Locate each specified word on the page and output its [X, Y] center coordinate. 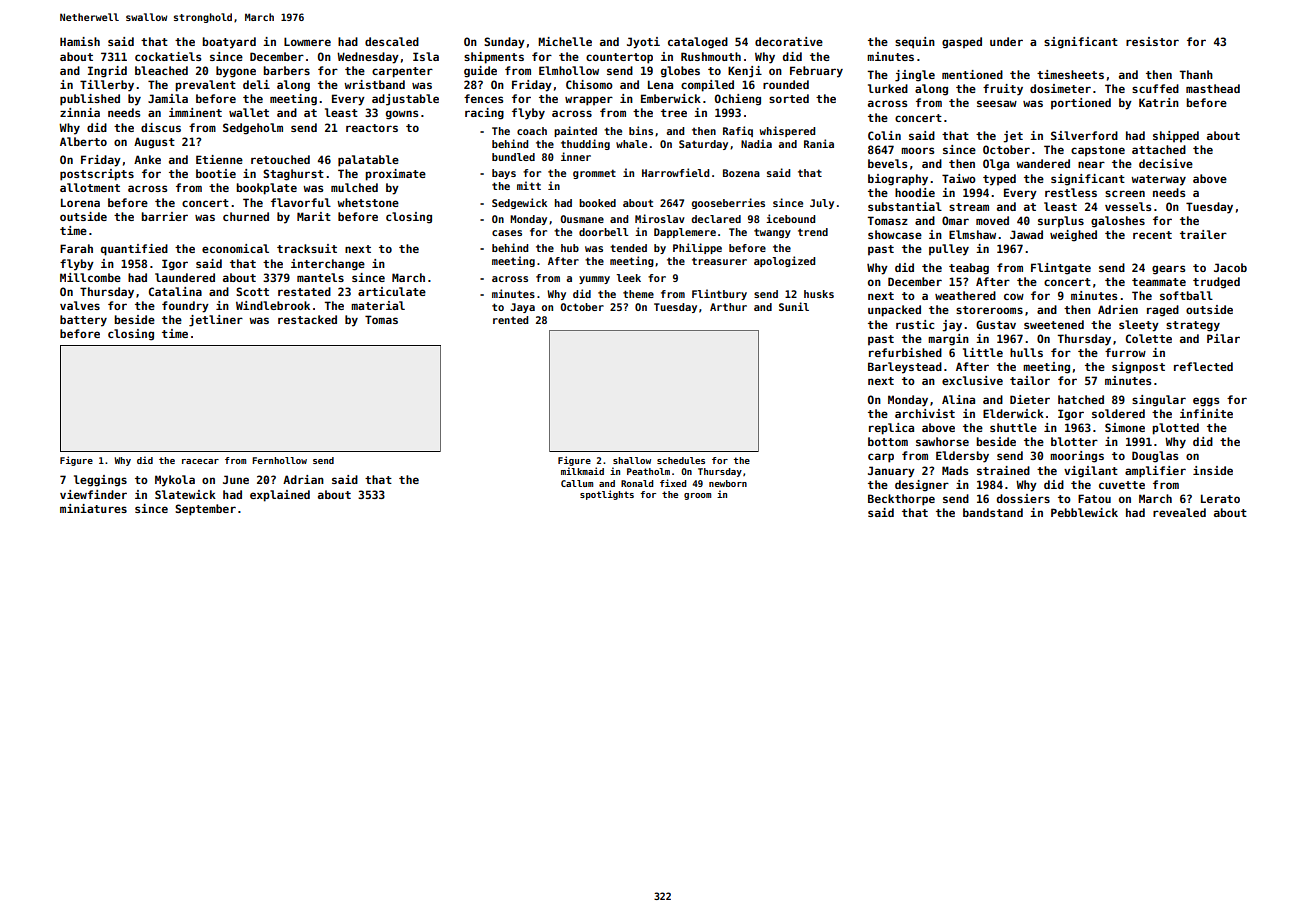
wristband [374, 84]
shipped [1176, 136]
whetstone [368, 202]
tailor [1030, 380]
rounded [786, 84]
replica [891, 429]
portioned [1081, 103]
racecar [200, 461]
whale [631, 144]
